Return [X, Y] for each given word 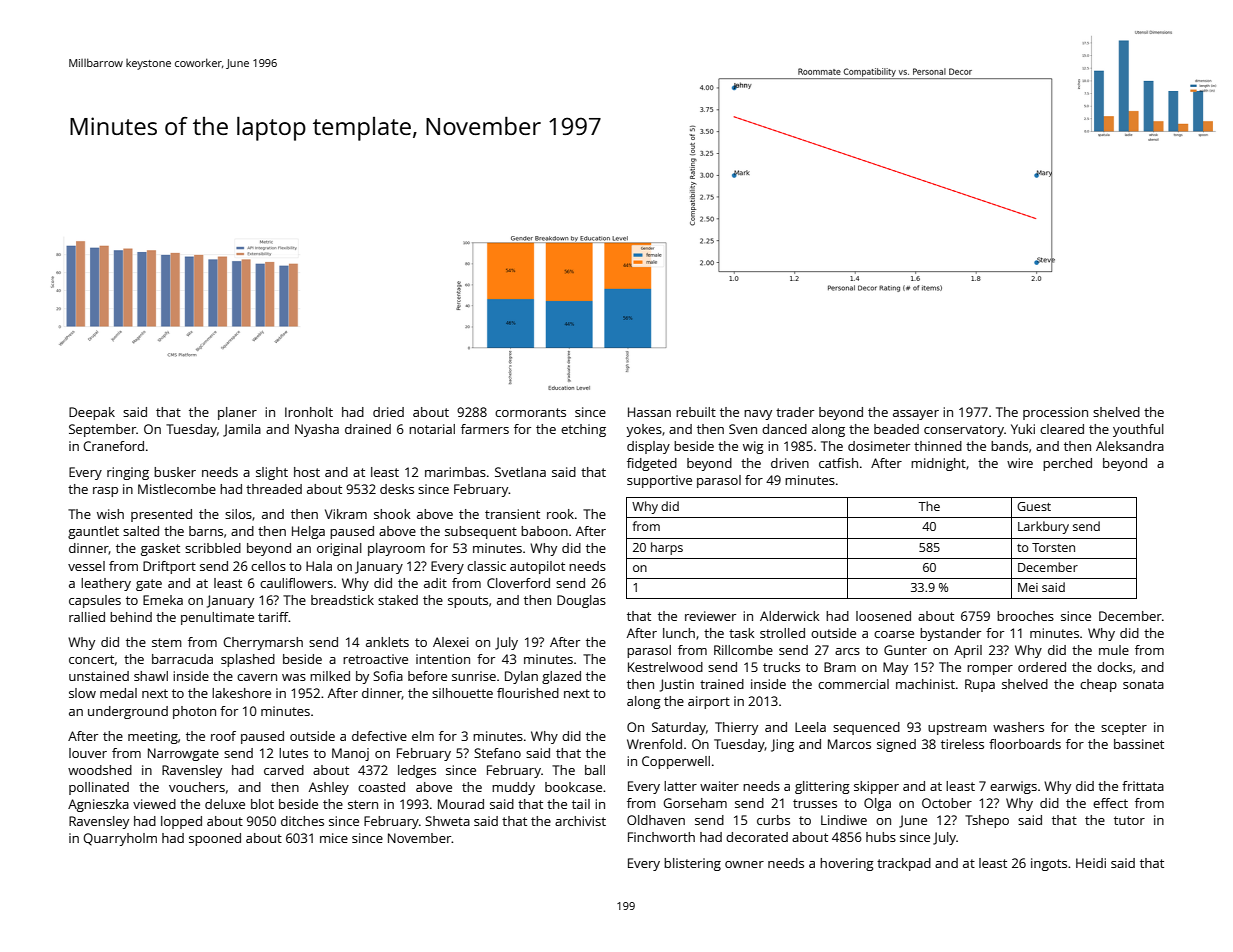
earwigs [1013, 787]
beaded [896, 429]
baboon [544, 531]
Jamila [242, 430]
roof [223, 736]
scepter [1124, 729]
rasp [105, 492]
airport [709, 702]
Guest [1034, 506]
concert [91, 659]
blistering [692, 864]
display [648, 447]
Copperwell [676, 762]
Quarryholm [120, 839]
